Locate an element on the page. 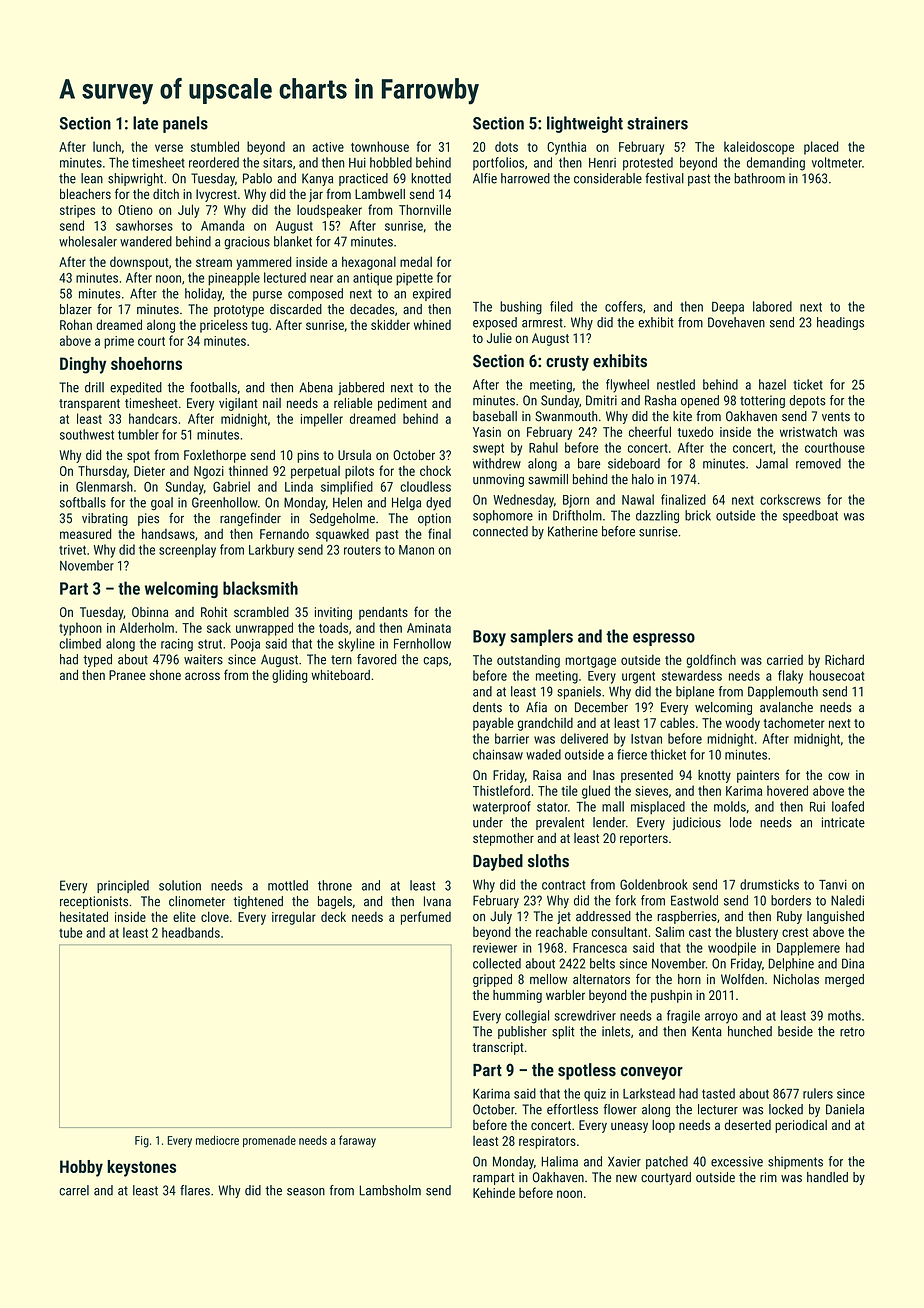 The width and height of the image is (924, 1308). languished is located at coordinates (835, 917).
